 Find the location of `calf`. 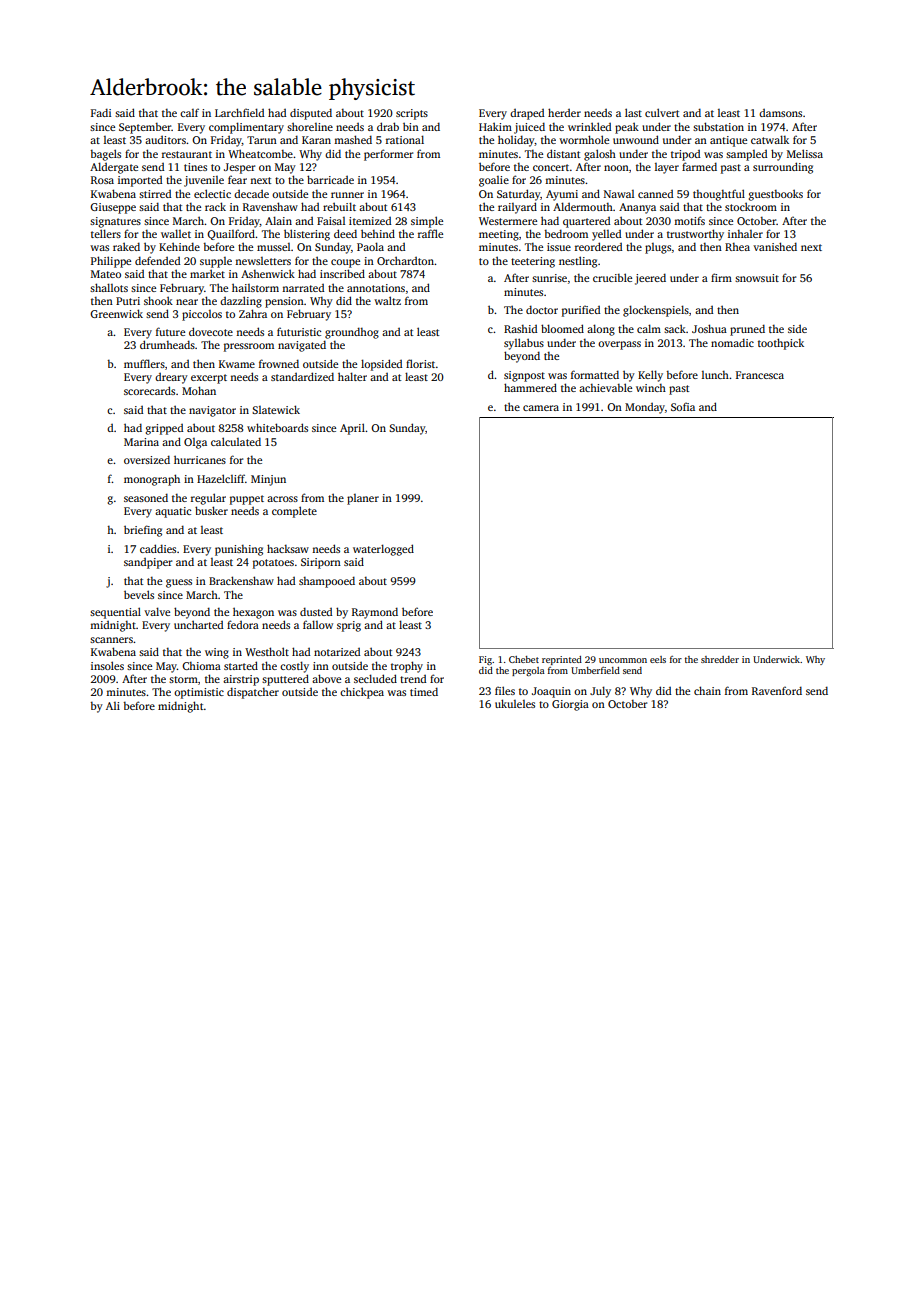

calf is located at coordinates (189, 112).
